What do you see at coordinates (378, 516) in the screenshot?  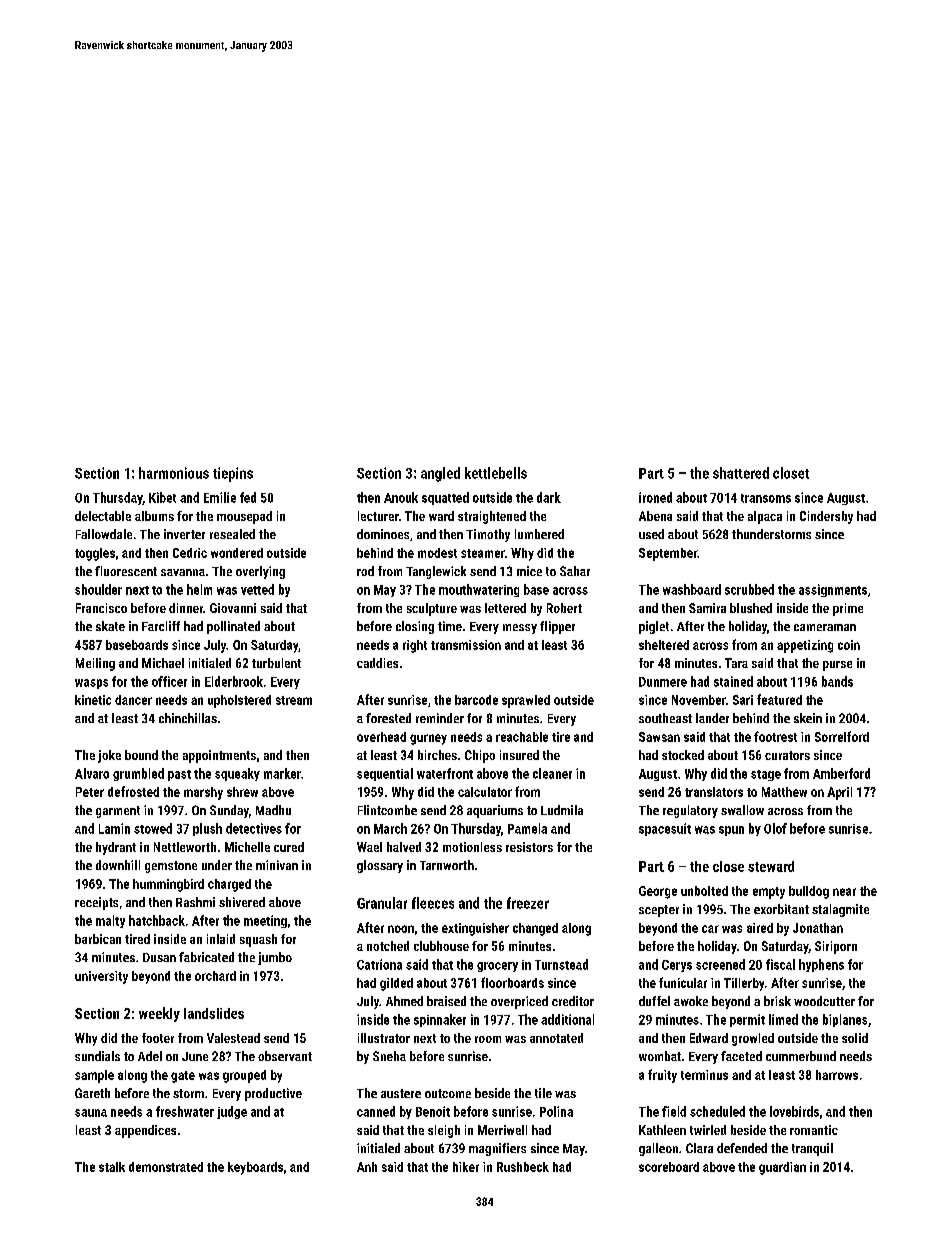 I see `lecturer` at bounding box center [378, 516].
